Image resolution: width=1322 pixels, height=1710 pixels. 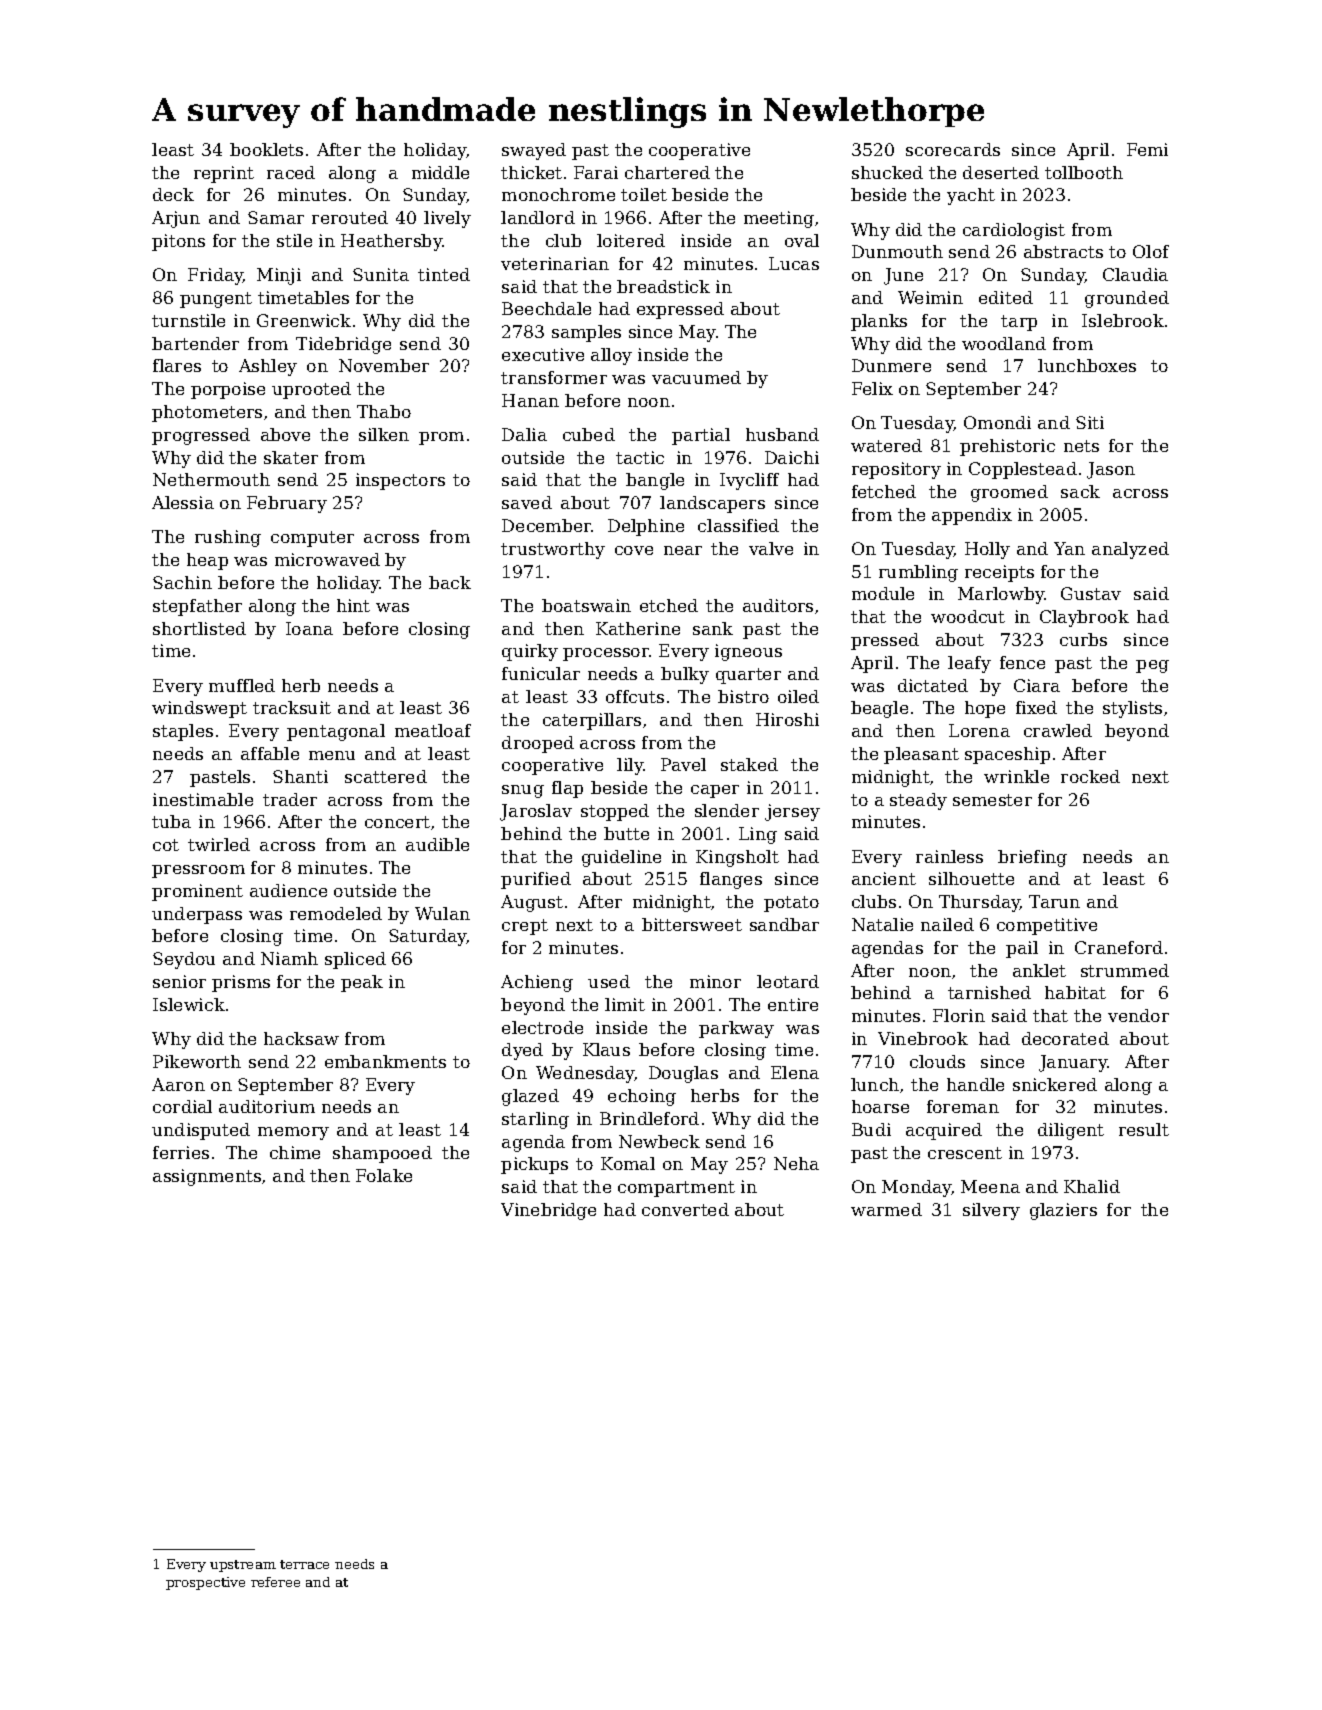 I want to click on prospective, so click(x=205, y=1583).
